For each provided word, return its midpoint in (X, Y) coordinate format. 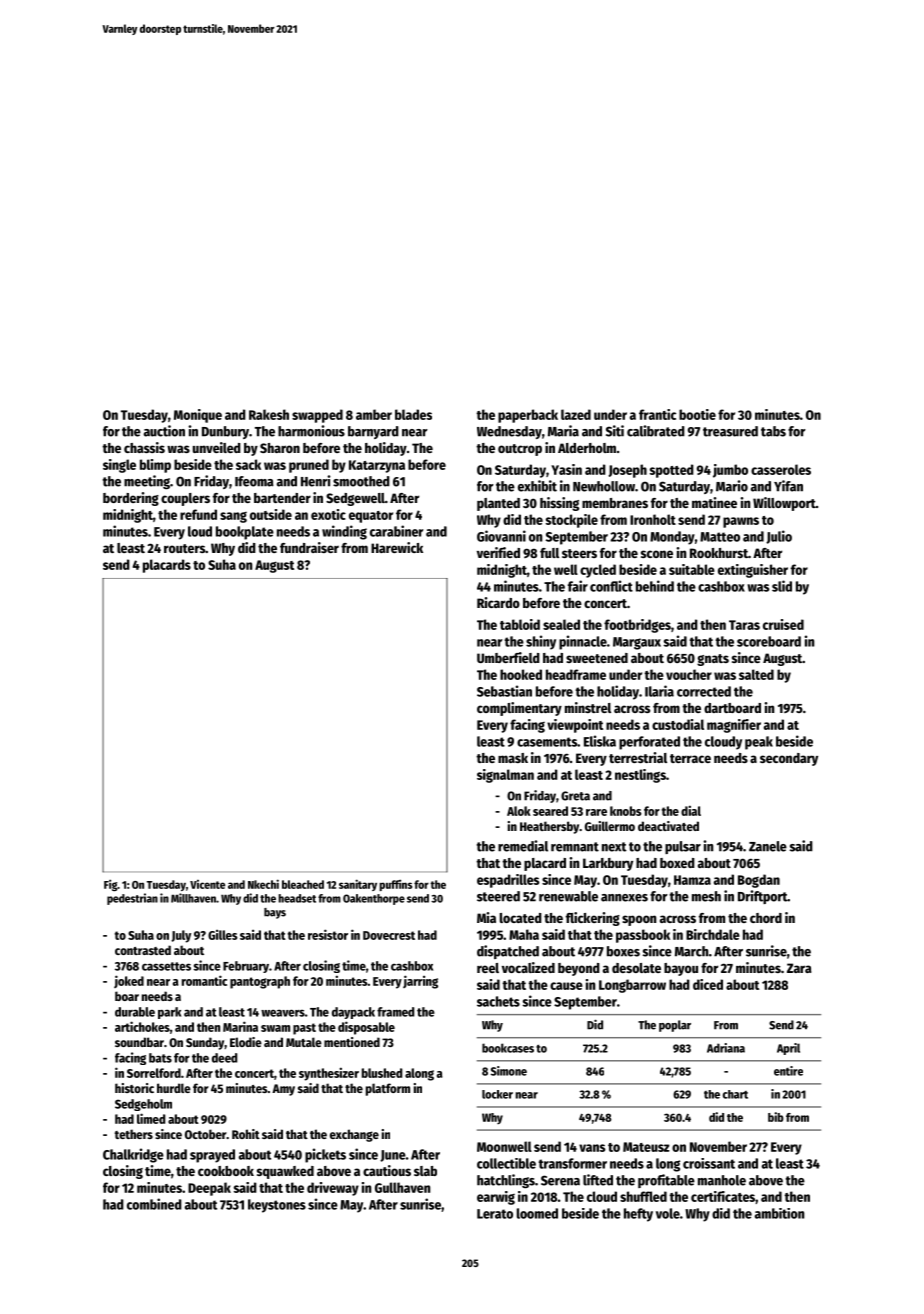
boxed (677, 863)
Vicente (207, 884)
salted (756, 674)
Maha (524, 934)
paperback (528, 416)
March (691, 951)
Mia (486, 917)
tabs (773, 431)
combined (154, 1204)
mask (513, 758)
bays (275, 913)
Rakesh (269, 414)
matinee (714, 502)
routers (184, 548)
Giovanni (501, 536)
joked (129, 981)
